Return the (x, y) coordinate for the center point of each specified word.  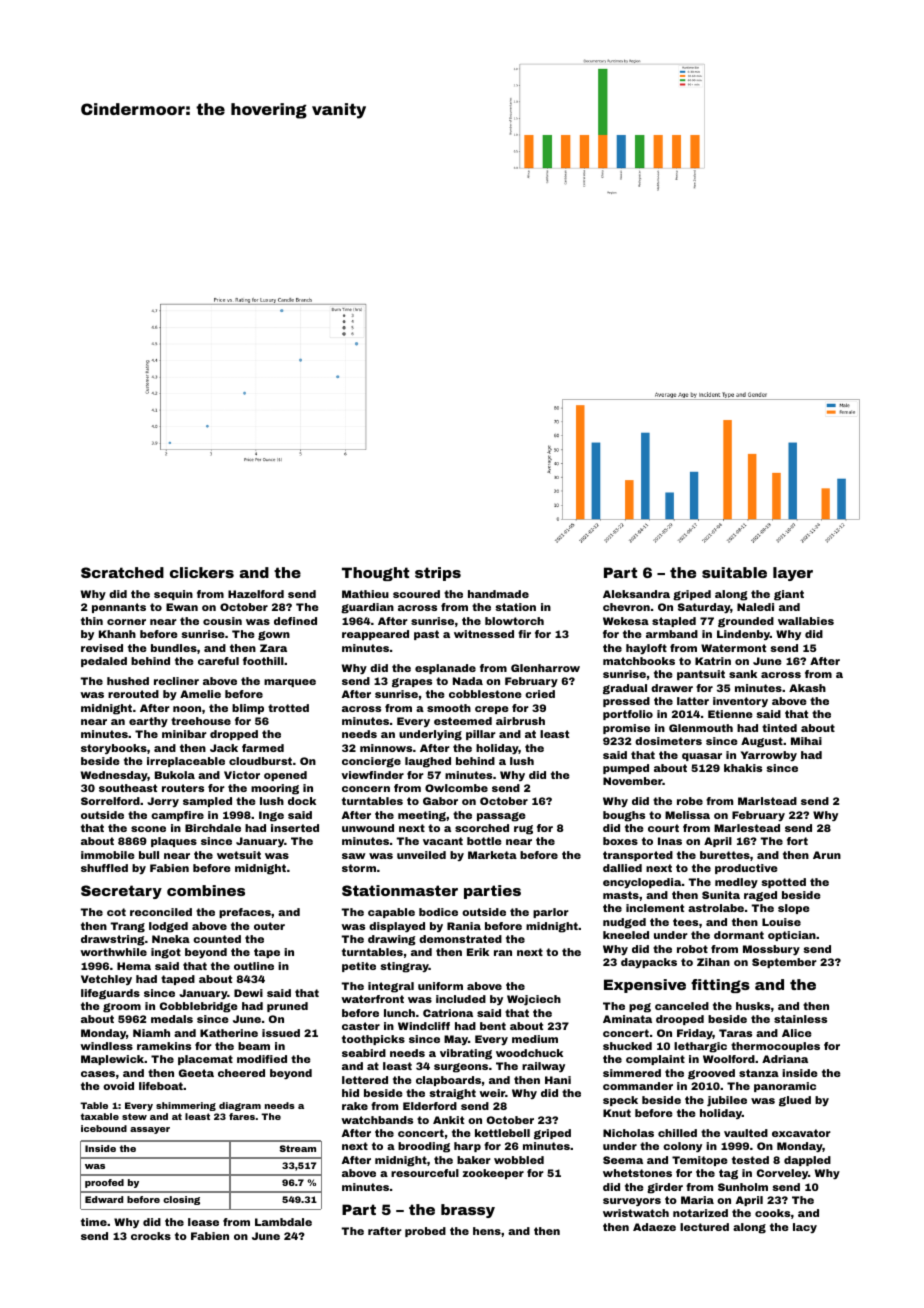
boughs (624, 816)
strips (438, 574)
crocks (151, 1236)
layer (793, 574)
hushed (128, 681)
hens (487, 1231)
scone (148, 829)
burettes (725, 855)
